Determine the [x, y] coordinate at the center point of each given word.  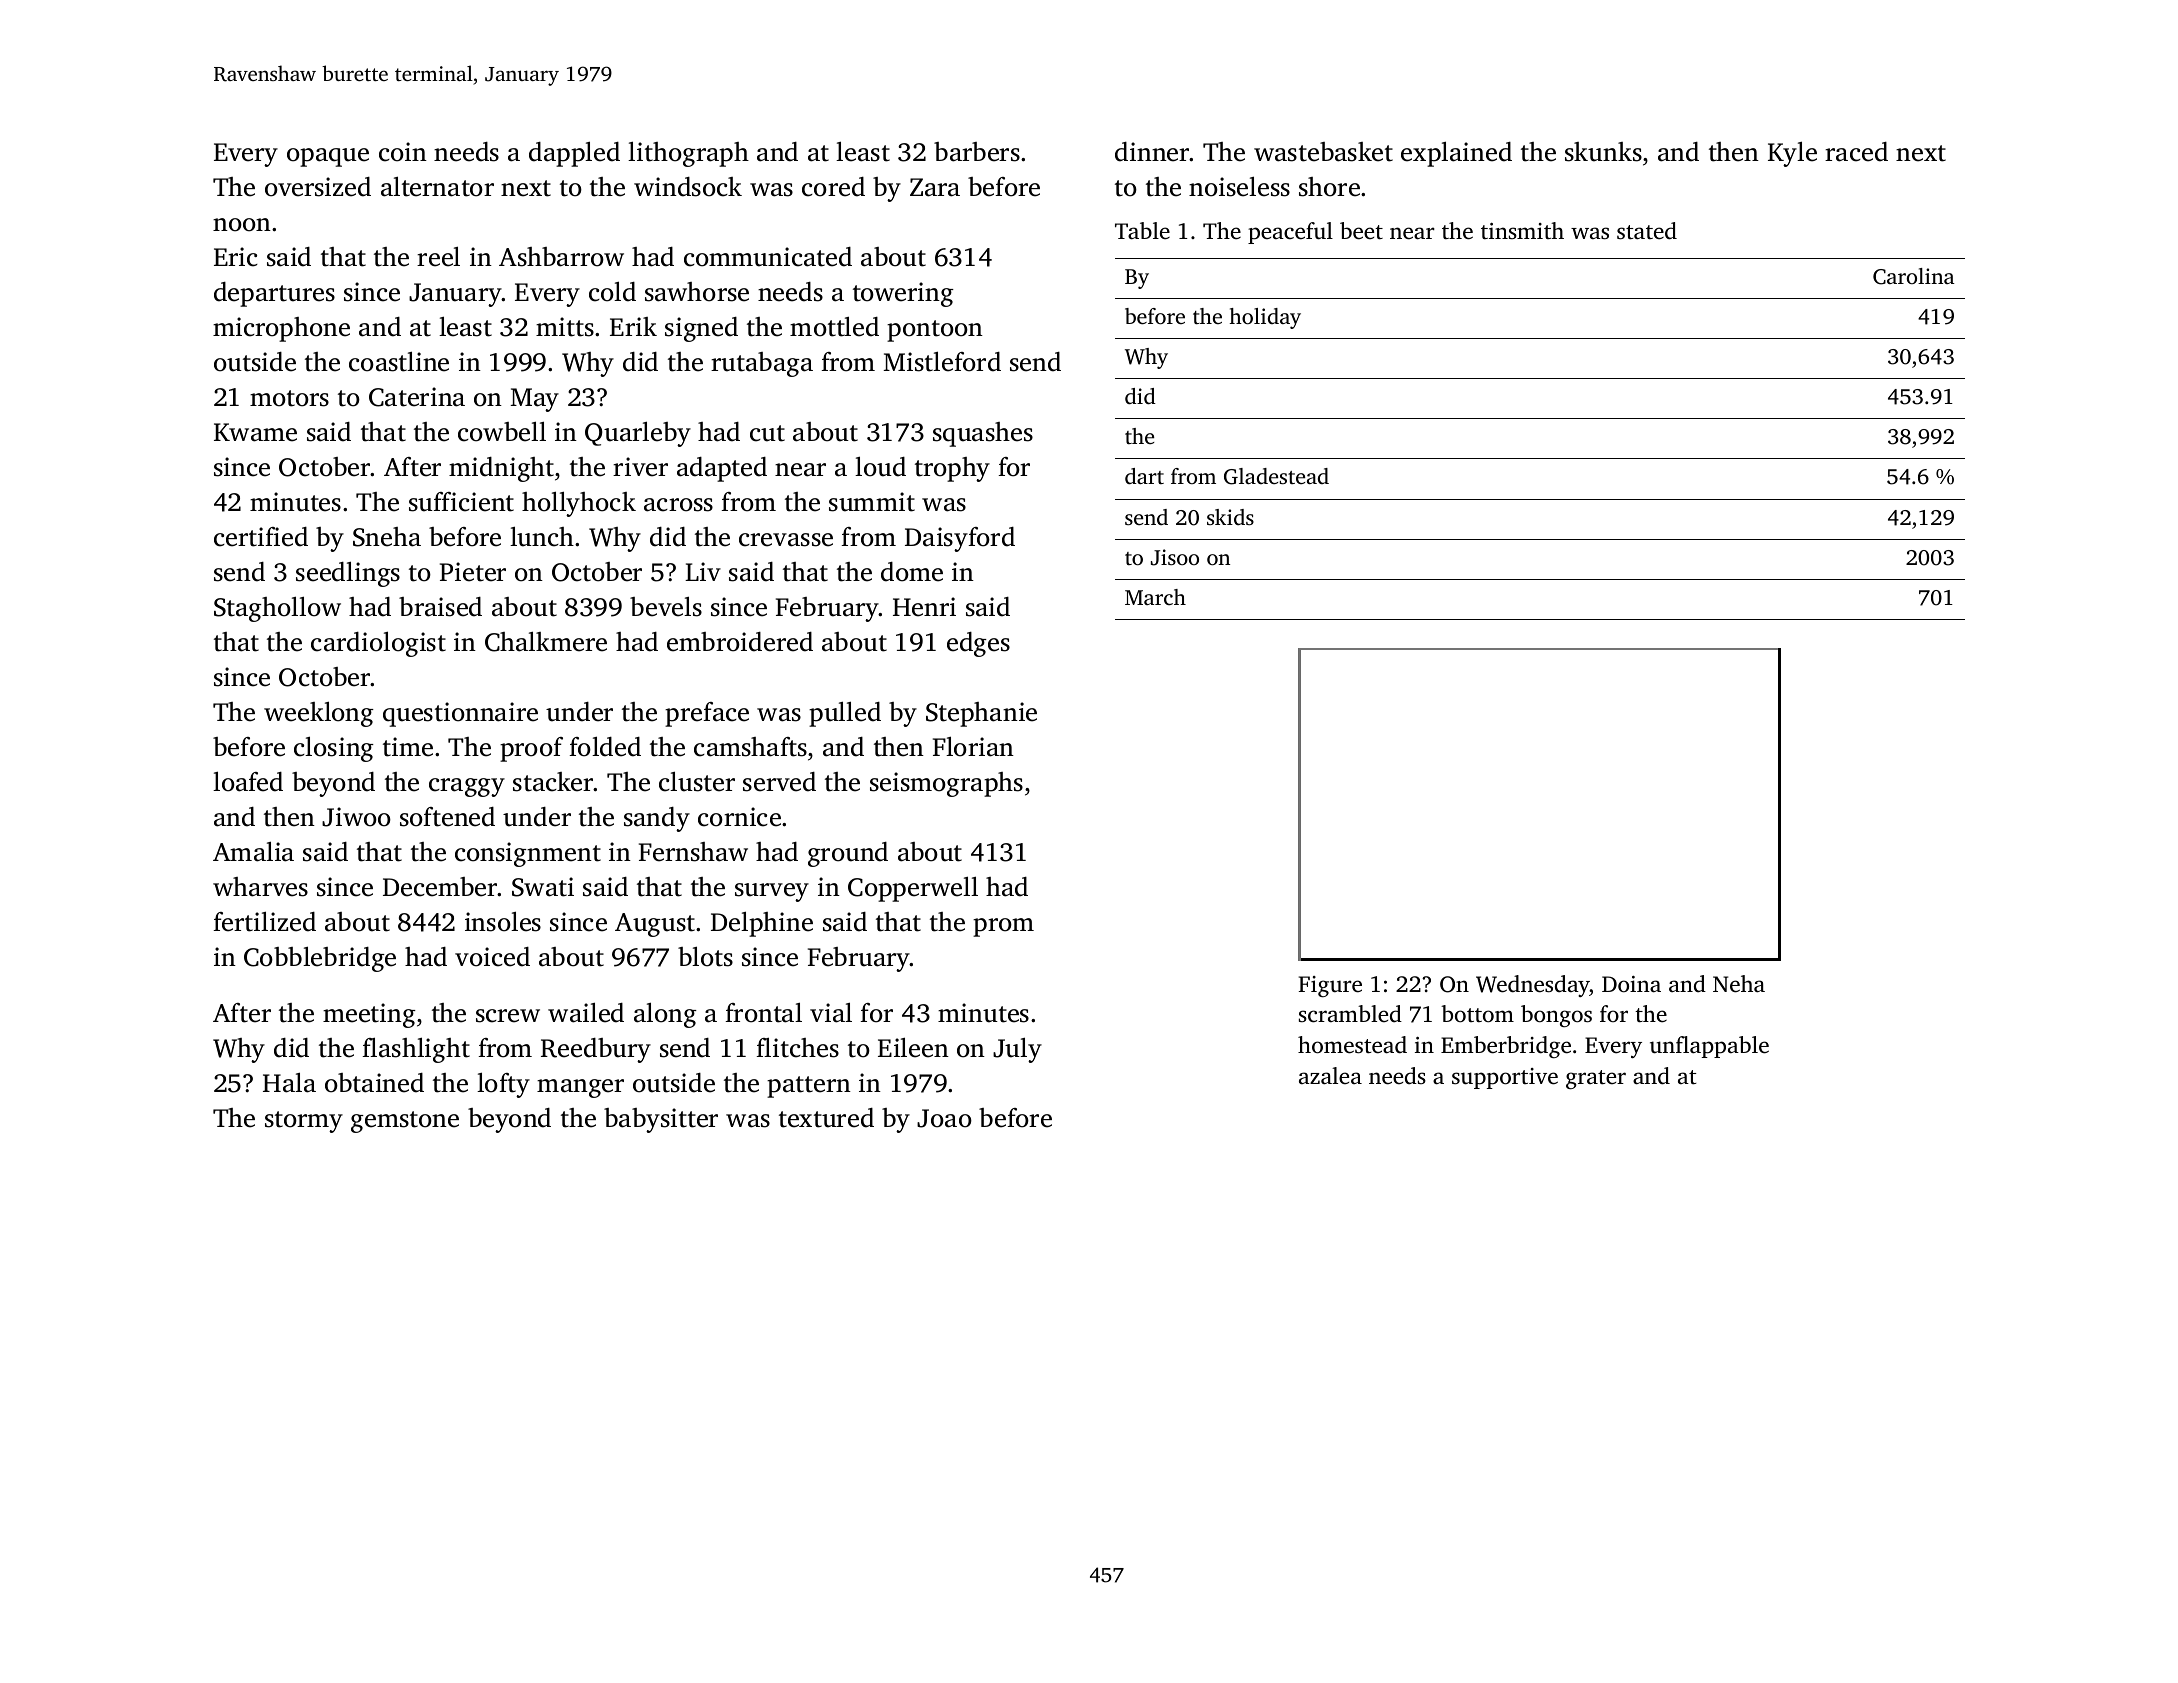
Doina [1631, 984]
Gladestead [1276, 476]
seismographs [946, 784]
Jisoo [1175, 557]
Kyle [1792, 154]
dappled [574, 154]
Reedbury [596, 1050]
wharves [260, 887]
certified [261, 537]
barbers [977, 152]
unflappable [1709, 1047]
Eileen [913, 1048]
